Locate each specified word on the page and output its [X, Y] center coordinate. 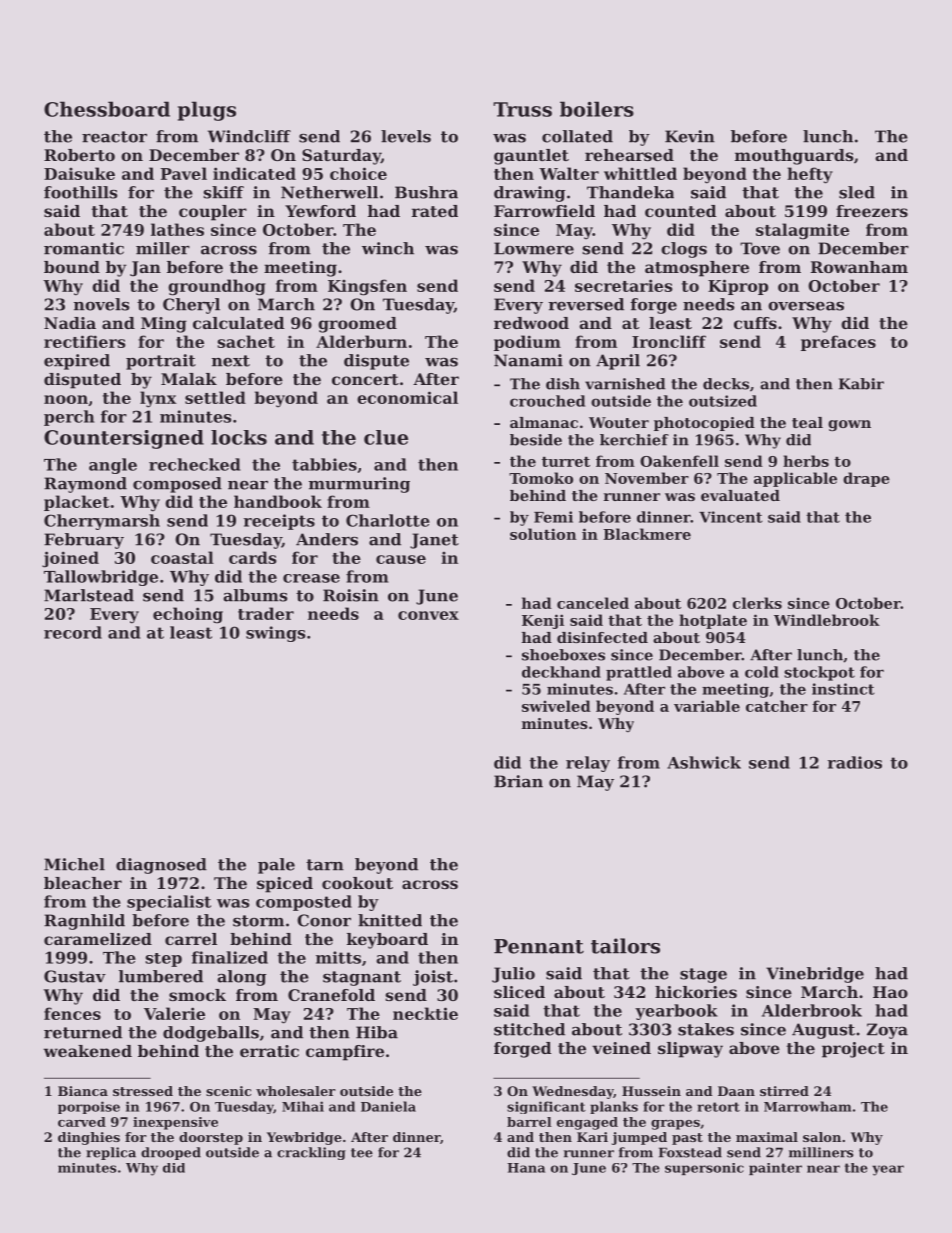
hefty [810, 175]
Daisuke [79, 173]
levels [406, 136]
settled [215, 397]
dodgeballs [211, 1034]
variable [707, 706]
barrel [529, 1122]
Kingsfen [367, 287]
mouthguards [794, 157]
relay [588, 764]
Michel [74, 864]
